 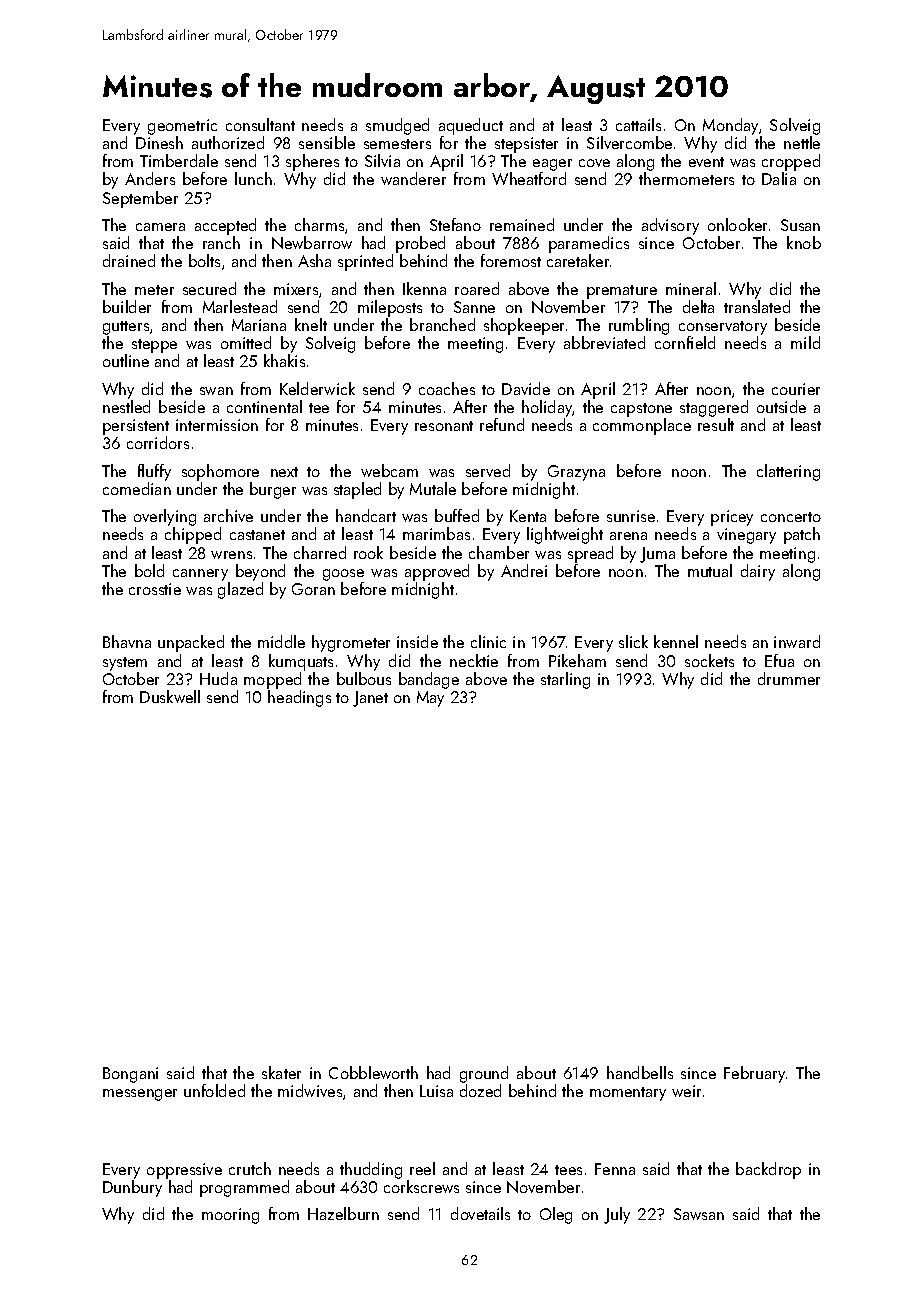 What do you see at coordinates (524, 570) in the page?
I see `Andrei` at bounding box center [524, 570].
